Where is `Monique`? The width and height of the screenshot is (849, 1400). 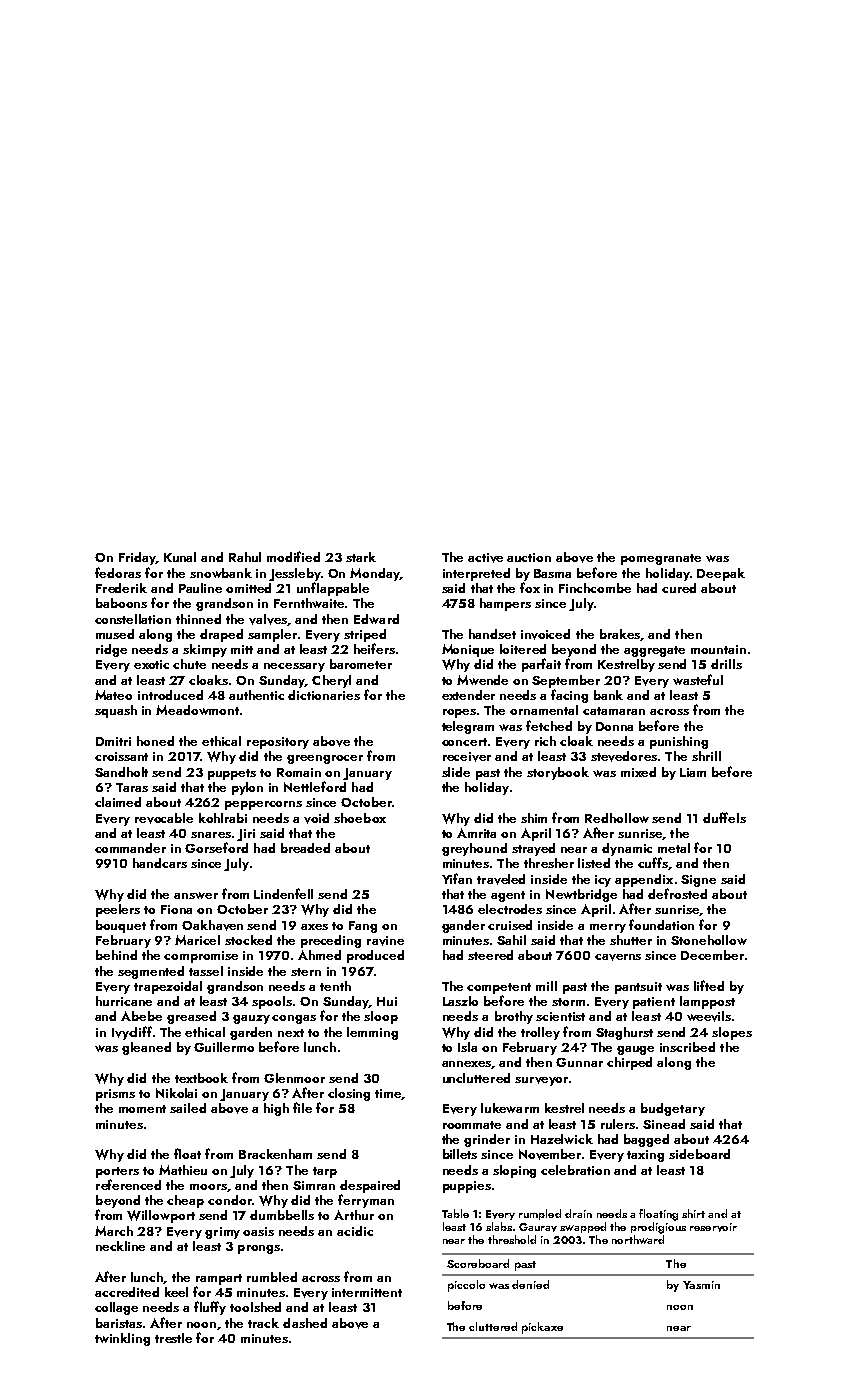
Monique is located at coordinates (468, 650).
